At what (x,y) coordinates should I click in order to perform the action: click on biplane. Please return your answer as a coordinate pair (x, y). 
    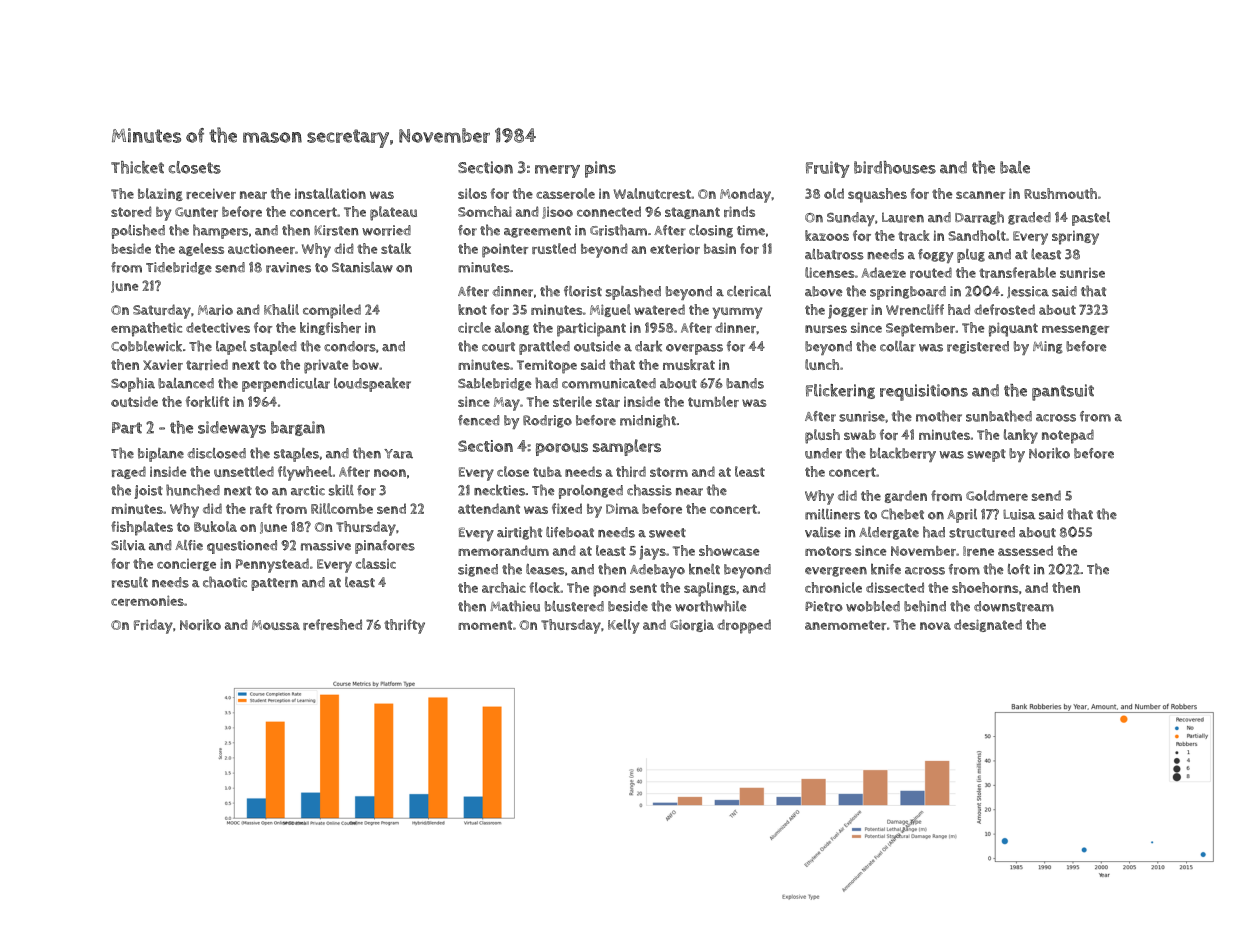
    Looking at the image, I should click on (161, 455).
